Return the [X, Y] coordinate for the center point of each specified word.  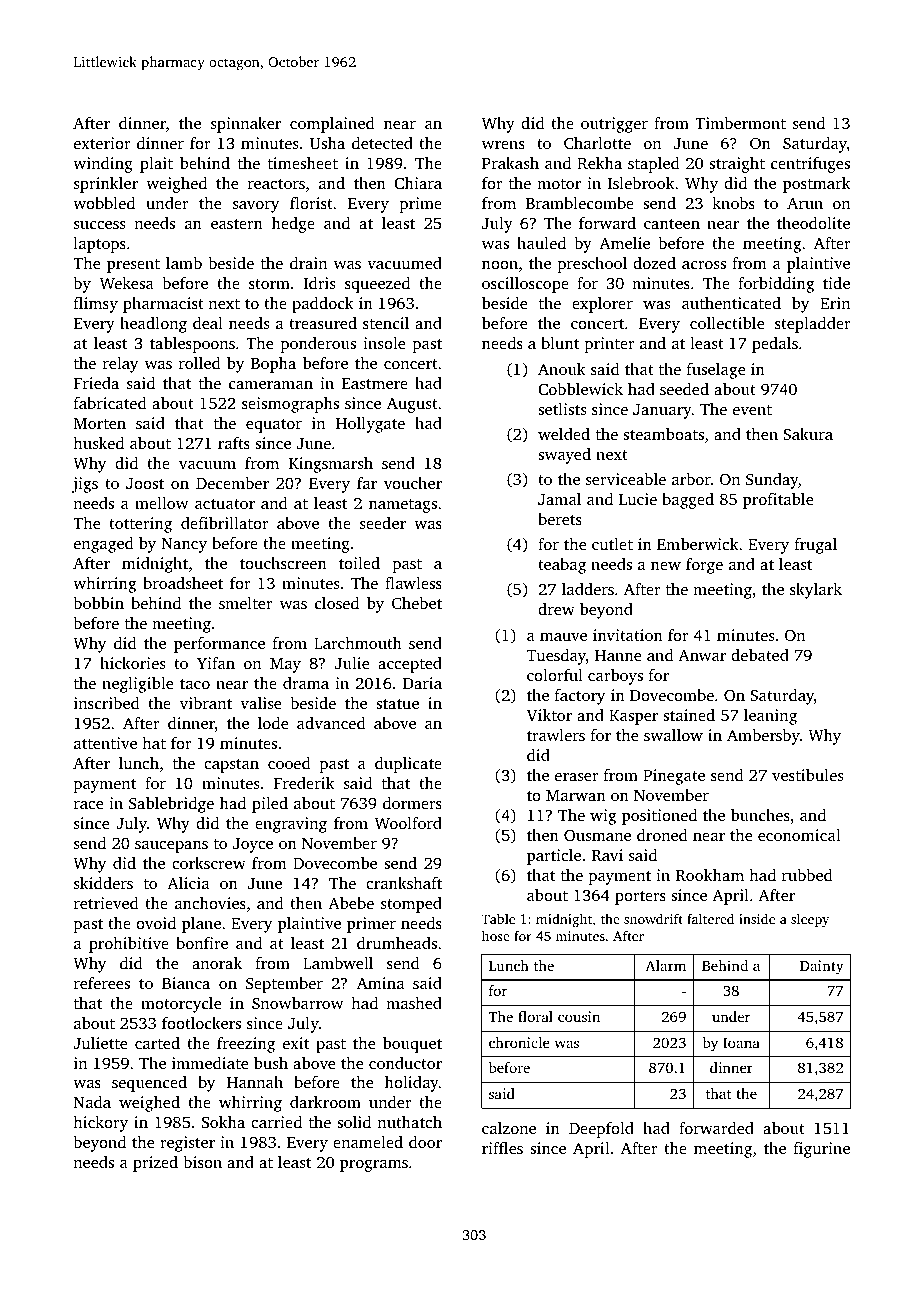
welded [564, 434]
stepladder [813, 325]
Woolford [408, 823]
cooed [289, 763]
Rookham [710, 875]
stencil [386, 323]
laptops [100, 245]
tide [836, 283]
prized [155, 1164]
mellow [161, 503]
